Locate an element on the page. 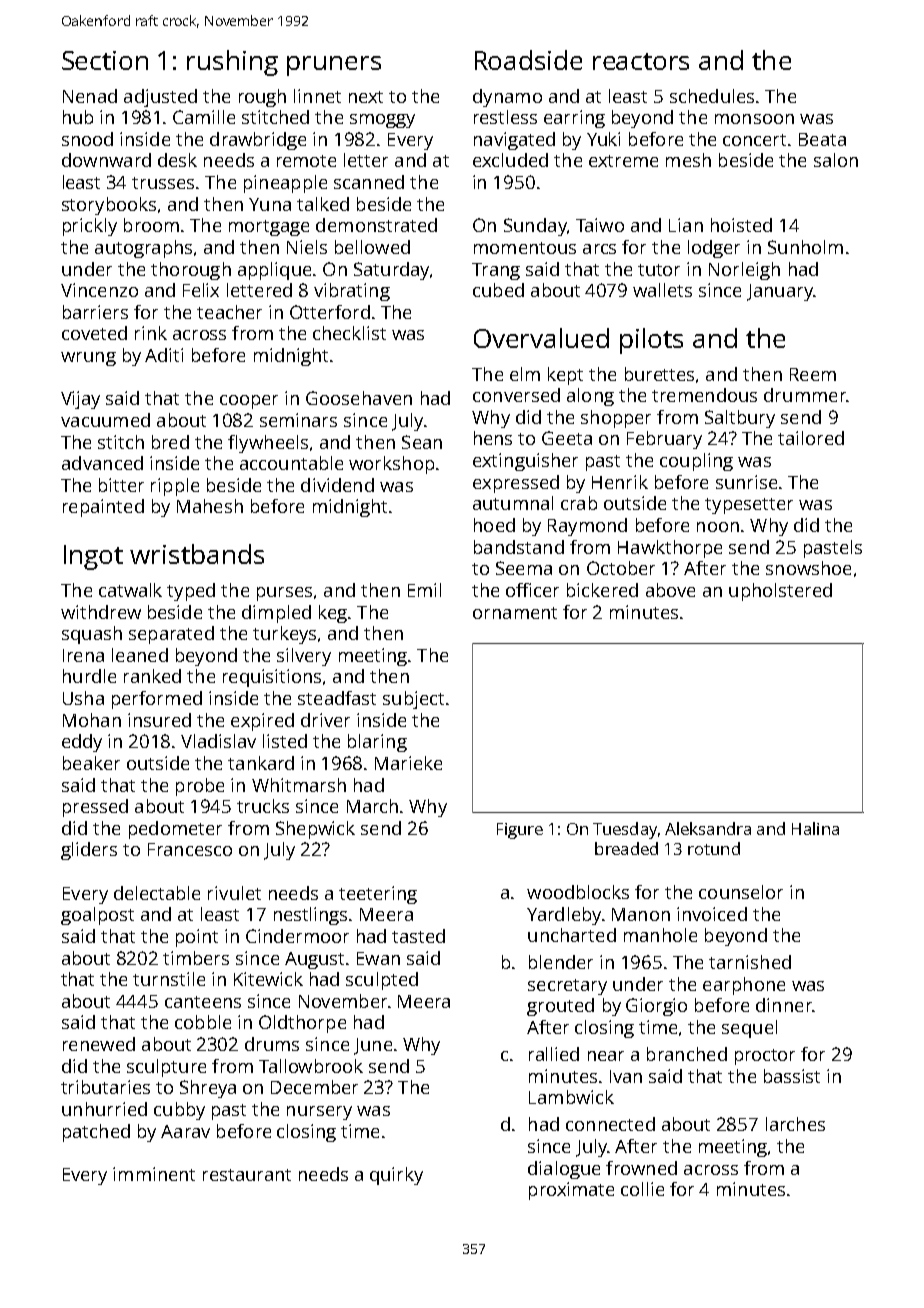 The height and width of the page is (1308, 924). navigated is located at coordinates (514, 141).
